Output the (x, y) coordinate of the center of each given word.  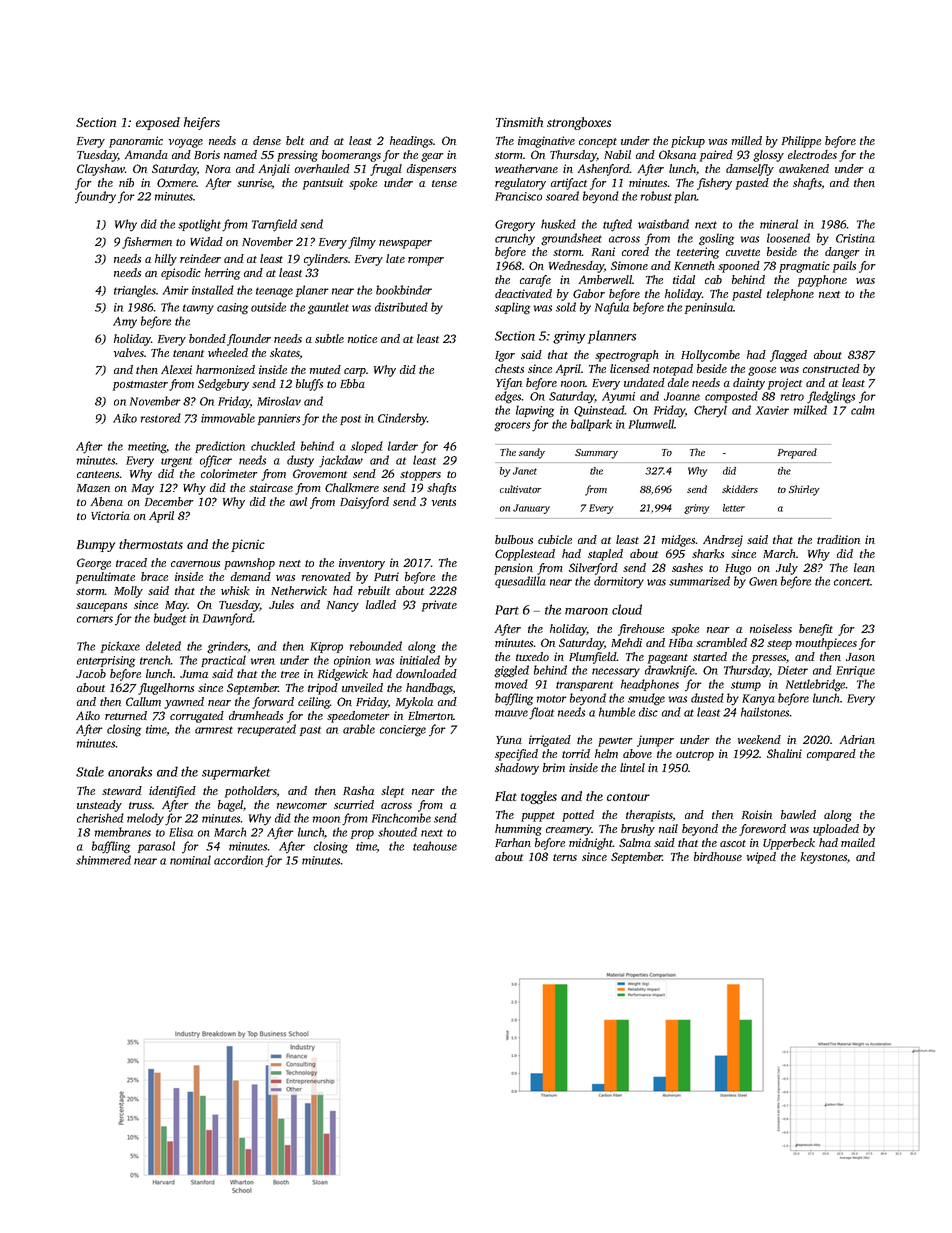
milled (747, 140)
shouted (397, 832)
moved (511, 684)
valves (129, 352)
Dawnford (228, 619)
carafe (535, 281)
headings (411, 142)
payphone (822, 281)
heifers (202, 123)
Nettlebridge (816, 685)
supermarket (236, 773)
